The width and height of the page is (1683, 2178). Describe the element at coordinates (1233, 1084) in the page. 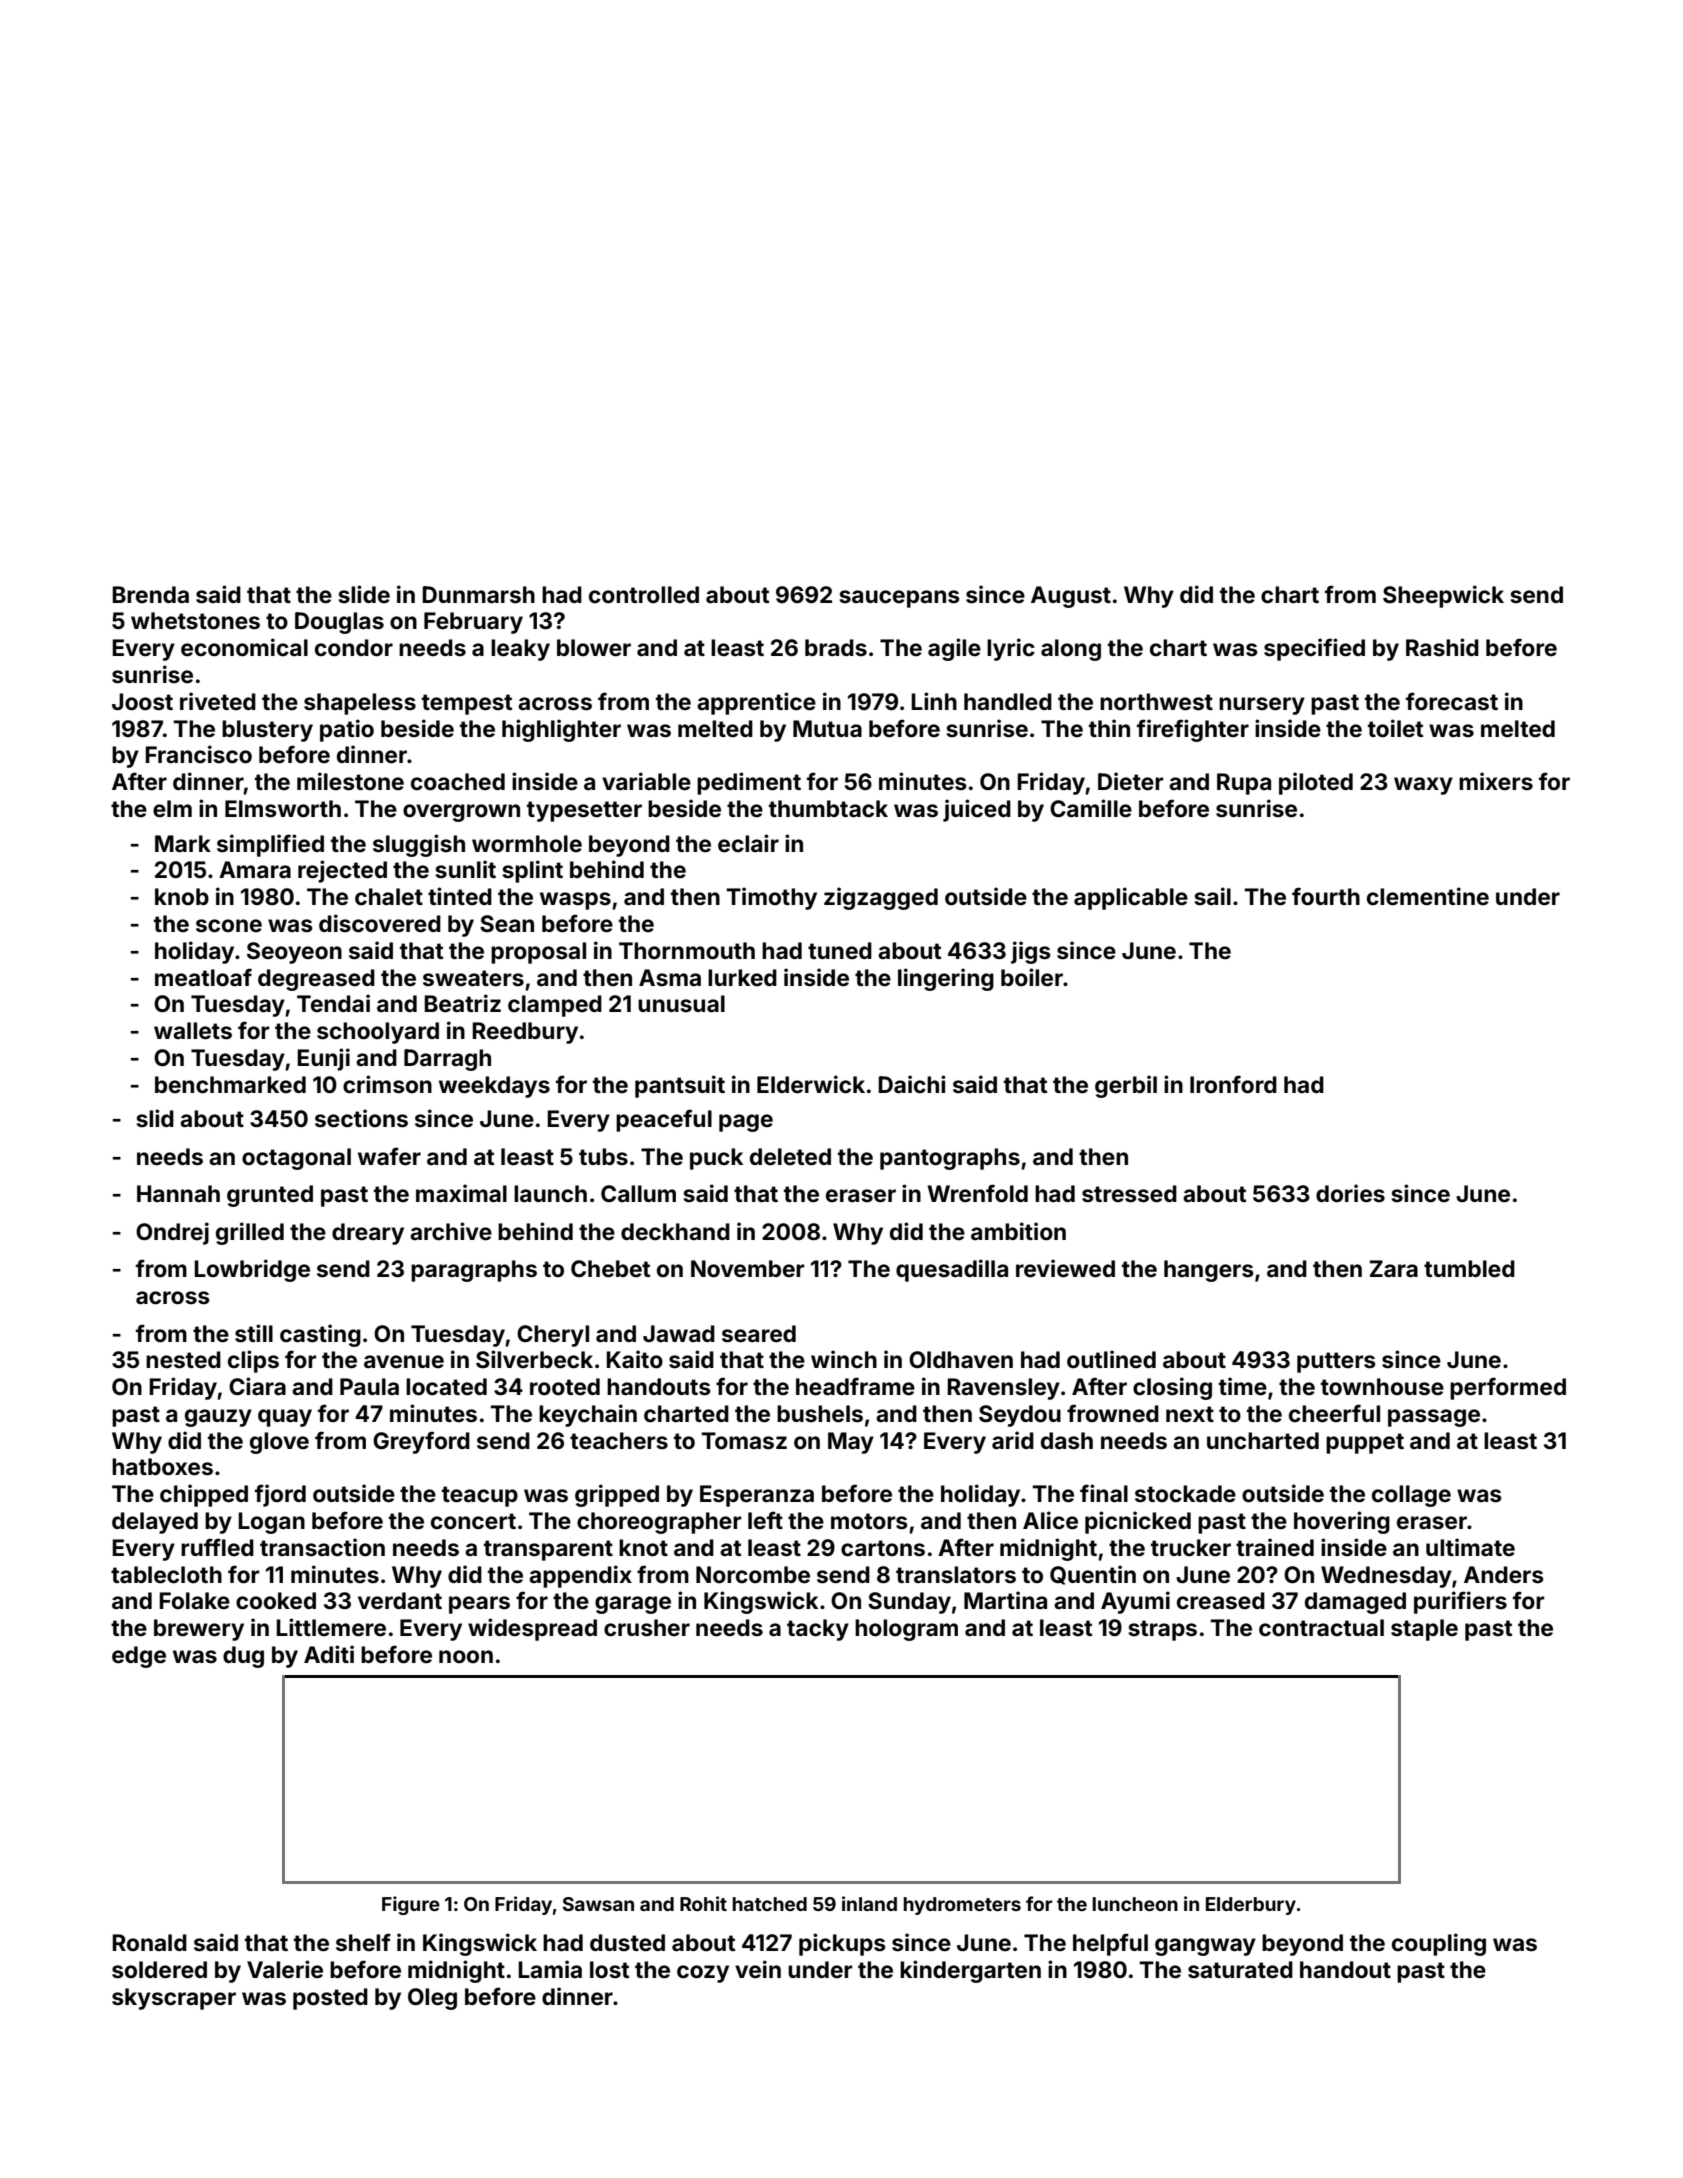

I see `Ironford` at that location.
